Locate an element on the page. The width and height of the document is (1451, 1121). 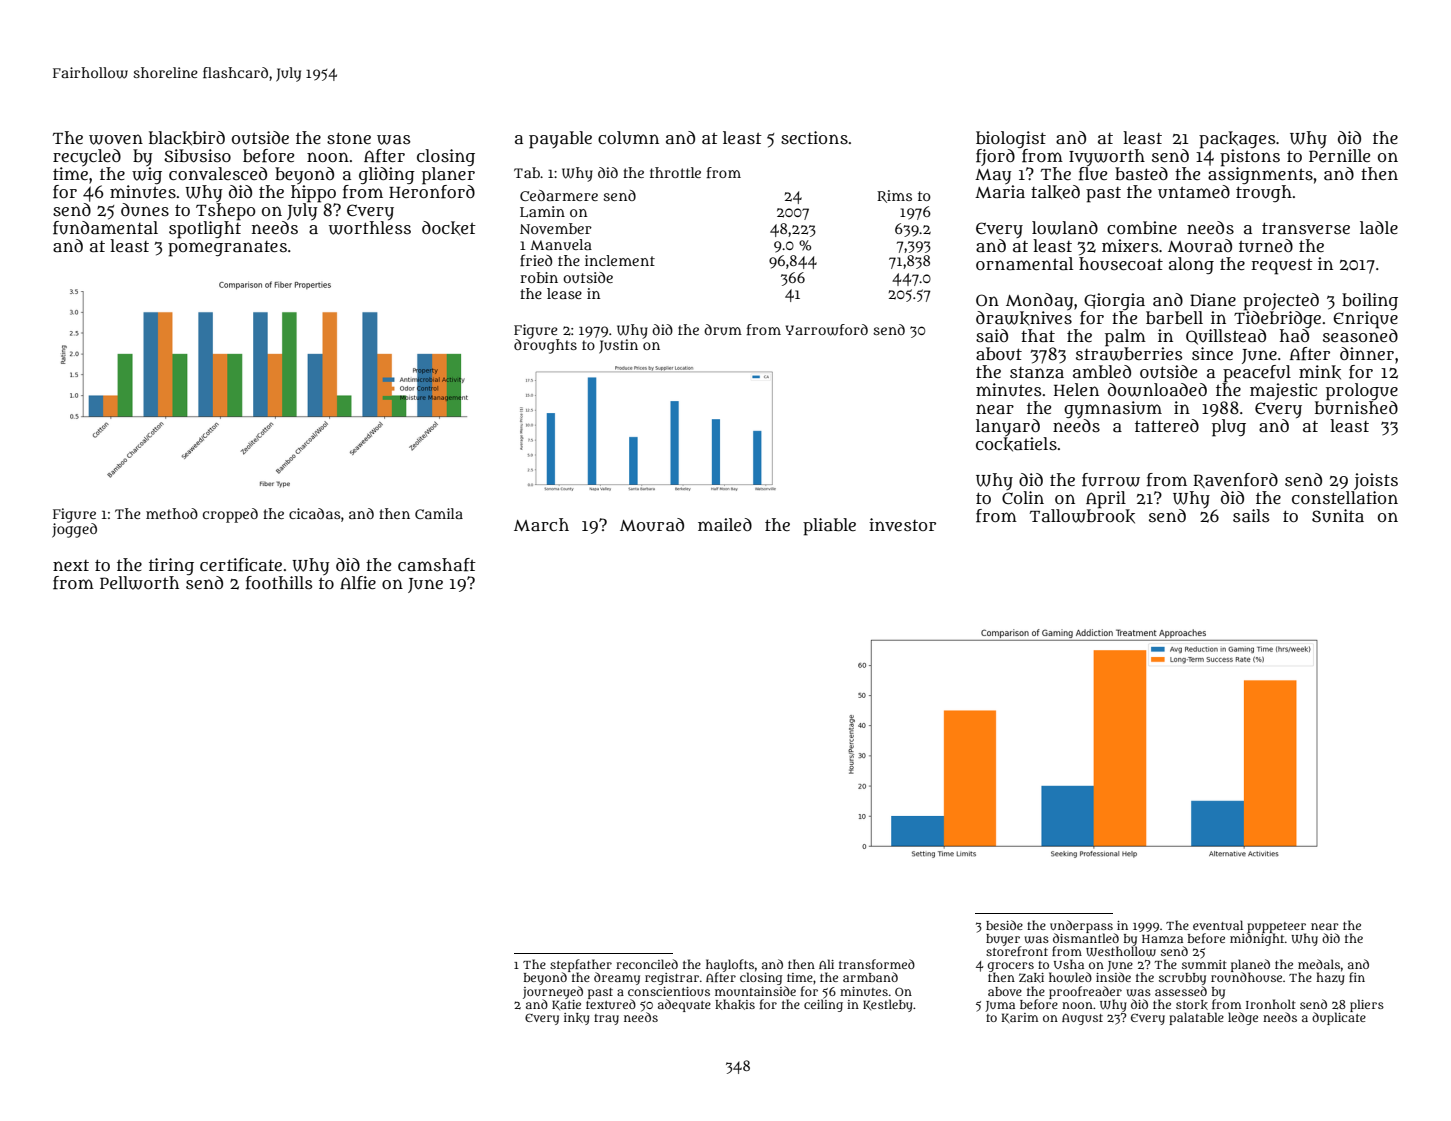
woven is located at coordinates (116, 139).
